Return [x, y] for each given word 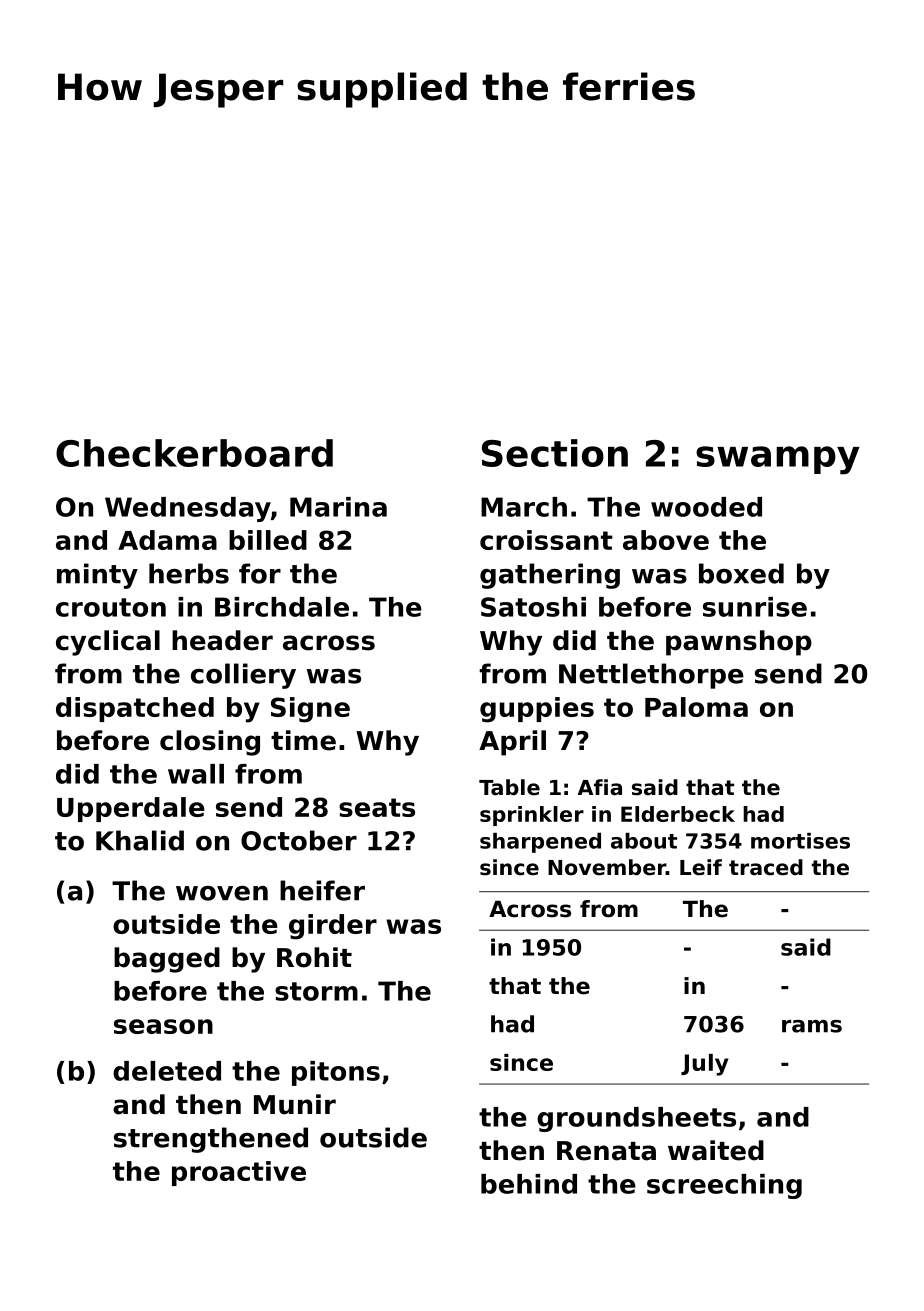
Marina [338, 507]
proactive [239, 1173]
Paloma [696, 707]
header [222, 640]
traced [766, 867]
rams [812, 1026]
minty [97, 576]
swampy [778, 460]
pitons [336, 1073]
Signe [310, 710]
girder [333, 927]
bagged [167, 960]
